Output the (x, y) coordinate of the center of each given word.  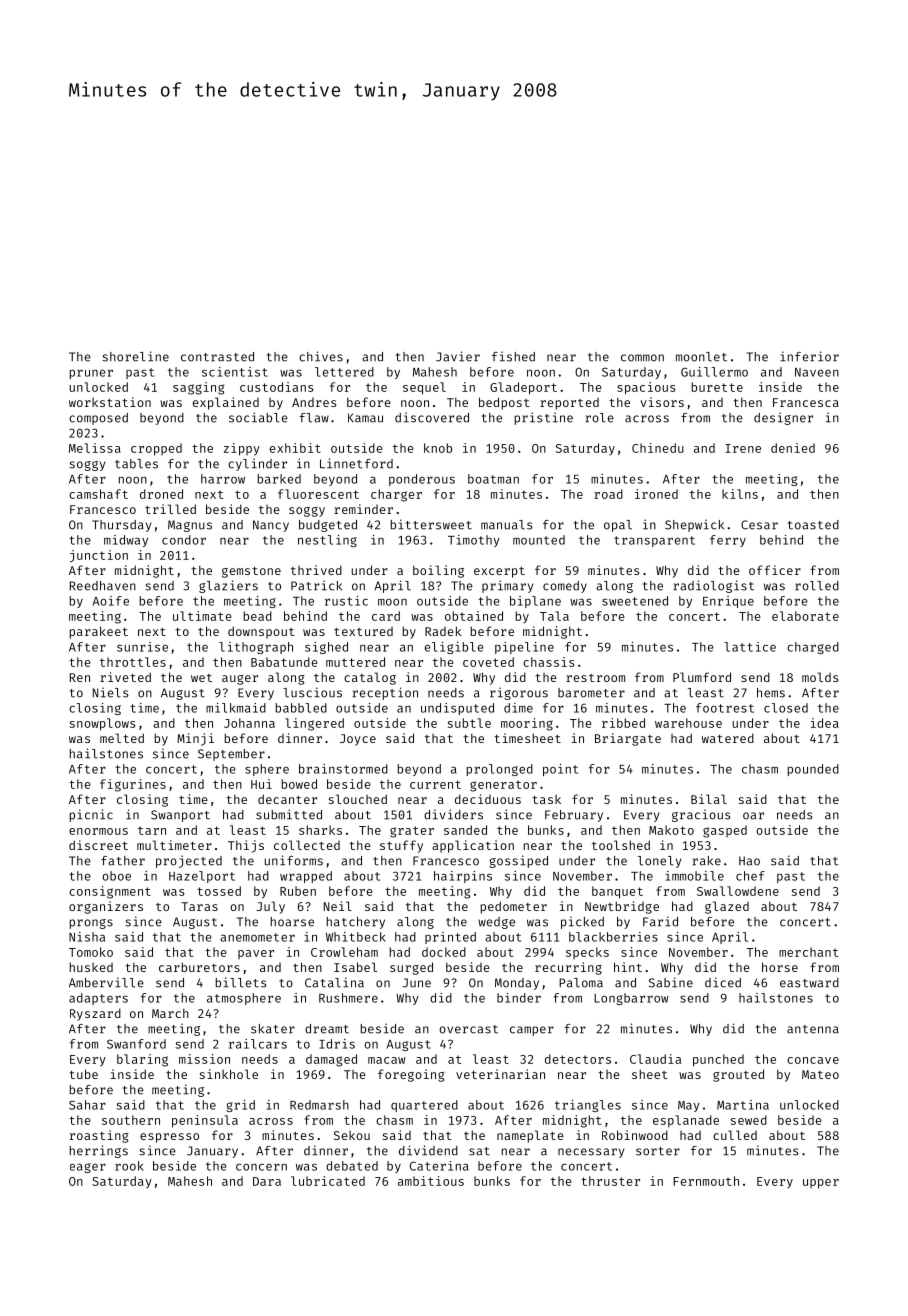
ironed (656, 494)
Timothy (474, 541)
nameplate (530, 1136)
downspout (261, 632)
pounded (813, 770)
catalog (370, 678)
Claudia (655, 1059)
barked (279, 479)
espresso (169, 1138)
